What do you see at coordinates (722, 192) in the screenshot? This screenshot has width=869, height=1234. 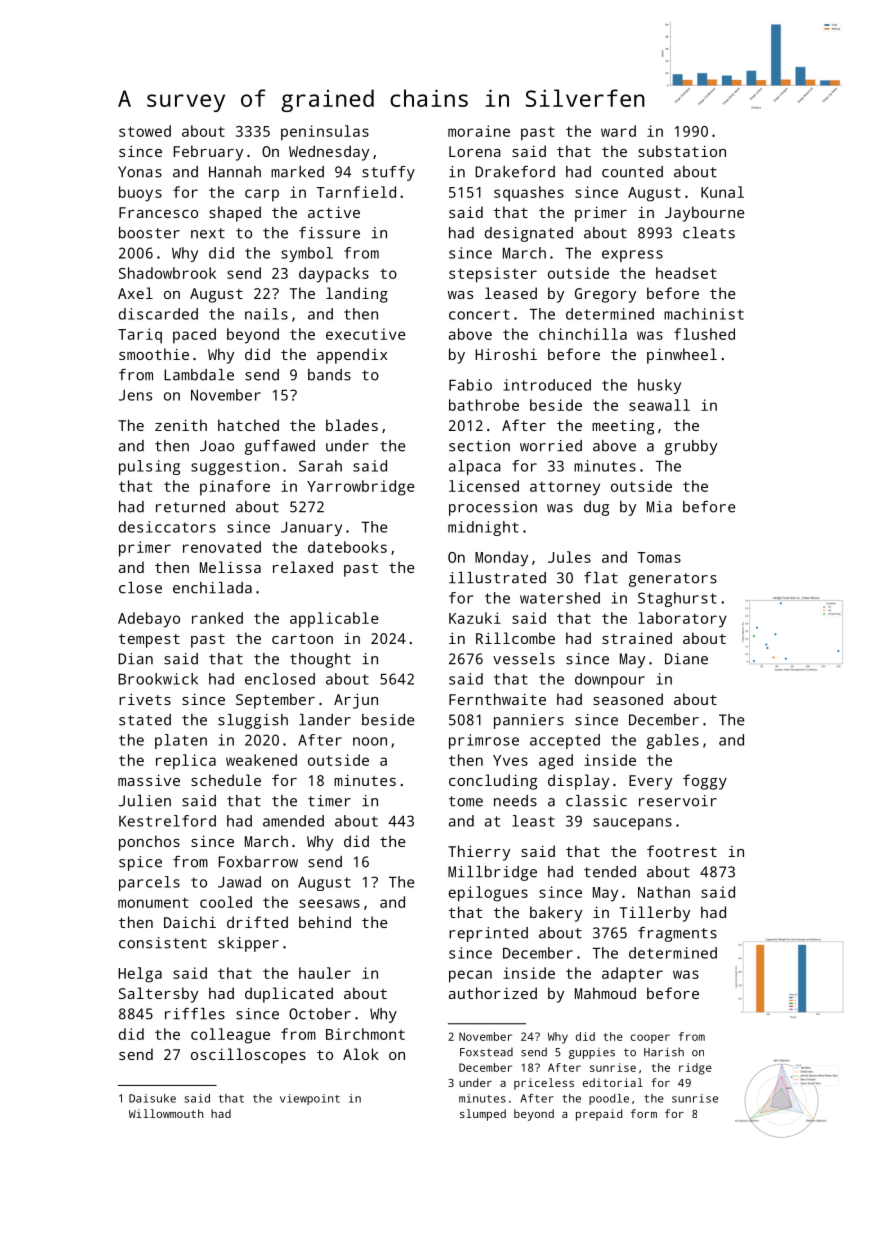 I see `Kunal` at bounding box center [722, 192].
